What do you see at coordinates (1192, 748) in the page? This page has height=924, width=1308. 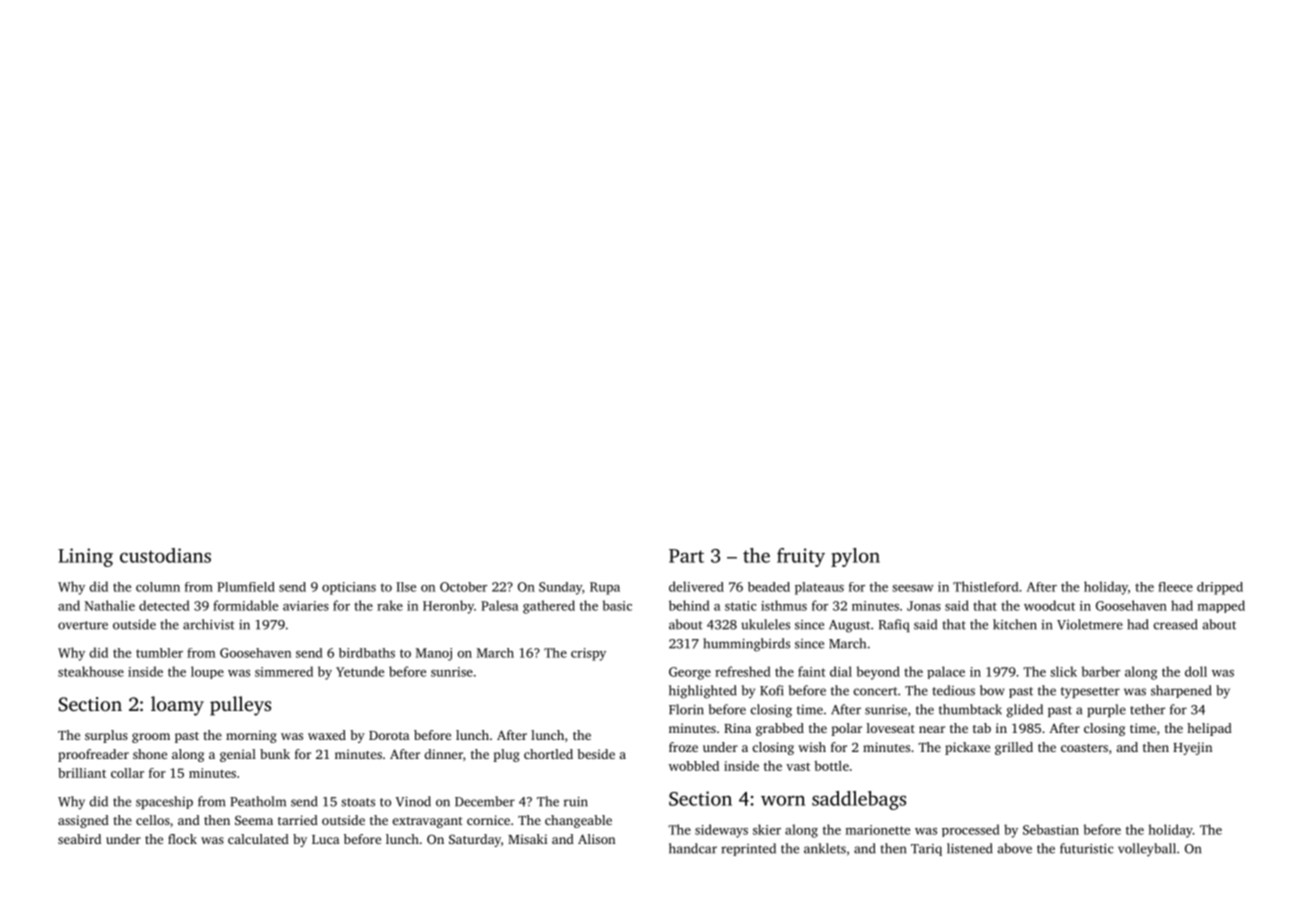 I see `Hyejin` at bounding box center [1192, 748].
